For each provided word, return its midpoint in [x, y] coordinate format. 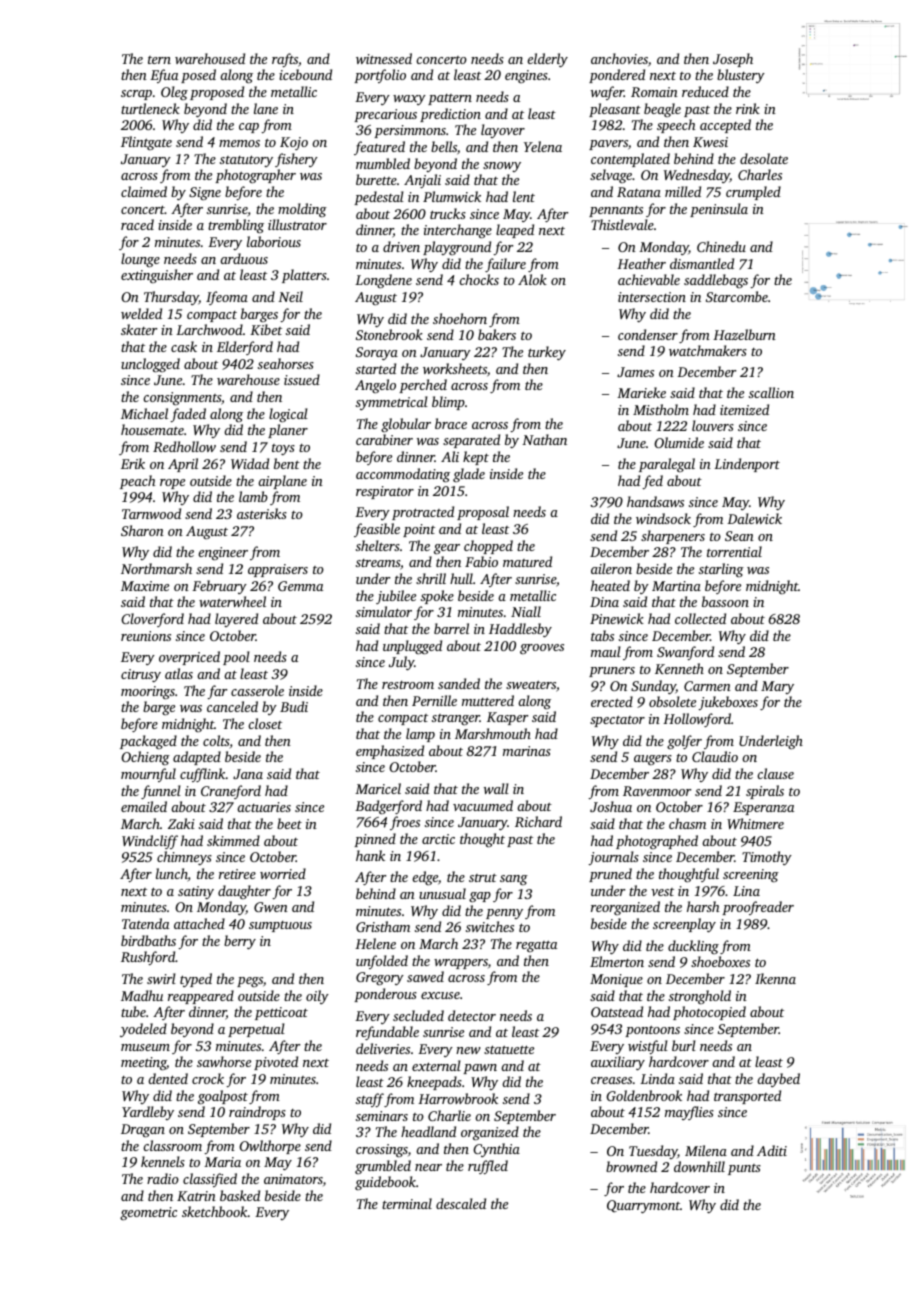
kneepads [434, 1083]
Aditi [772, 1150]
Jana [248, 774]
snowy [502, 167]
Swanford [685, 653]
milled [683, 191]
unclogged [150, 365]
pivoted [276, 1063]
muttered [488, 700]
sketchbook [215, 1211]
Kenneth [679, 668]
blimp [448, 403]
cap [249, 128]
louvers [713, 425]
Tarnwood [151, 513]
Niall [526, 611]
